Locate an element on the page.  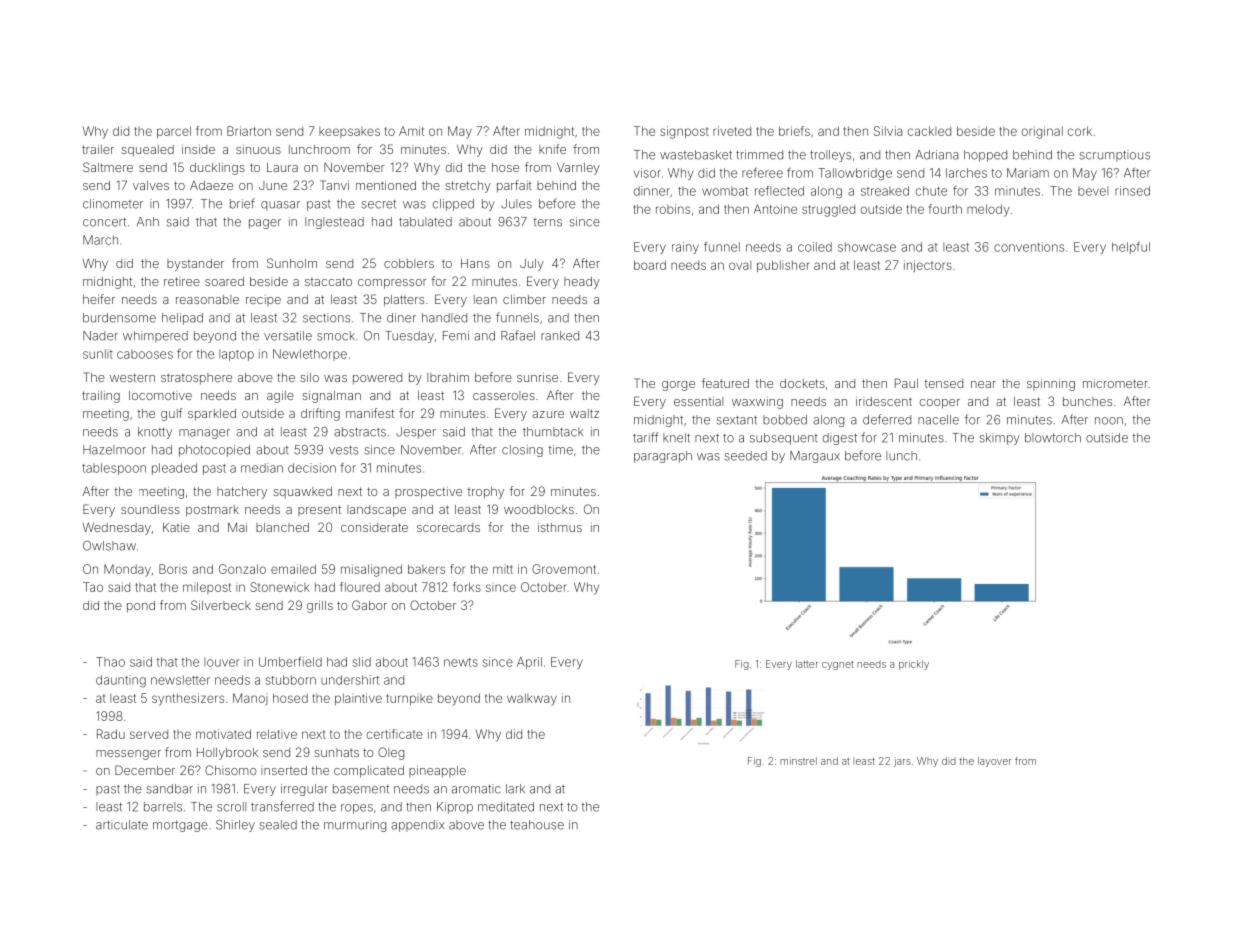
Grovemont is located at coordinates (564, 569).
